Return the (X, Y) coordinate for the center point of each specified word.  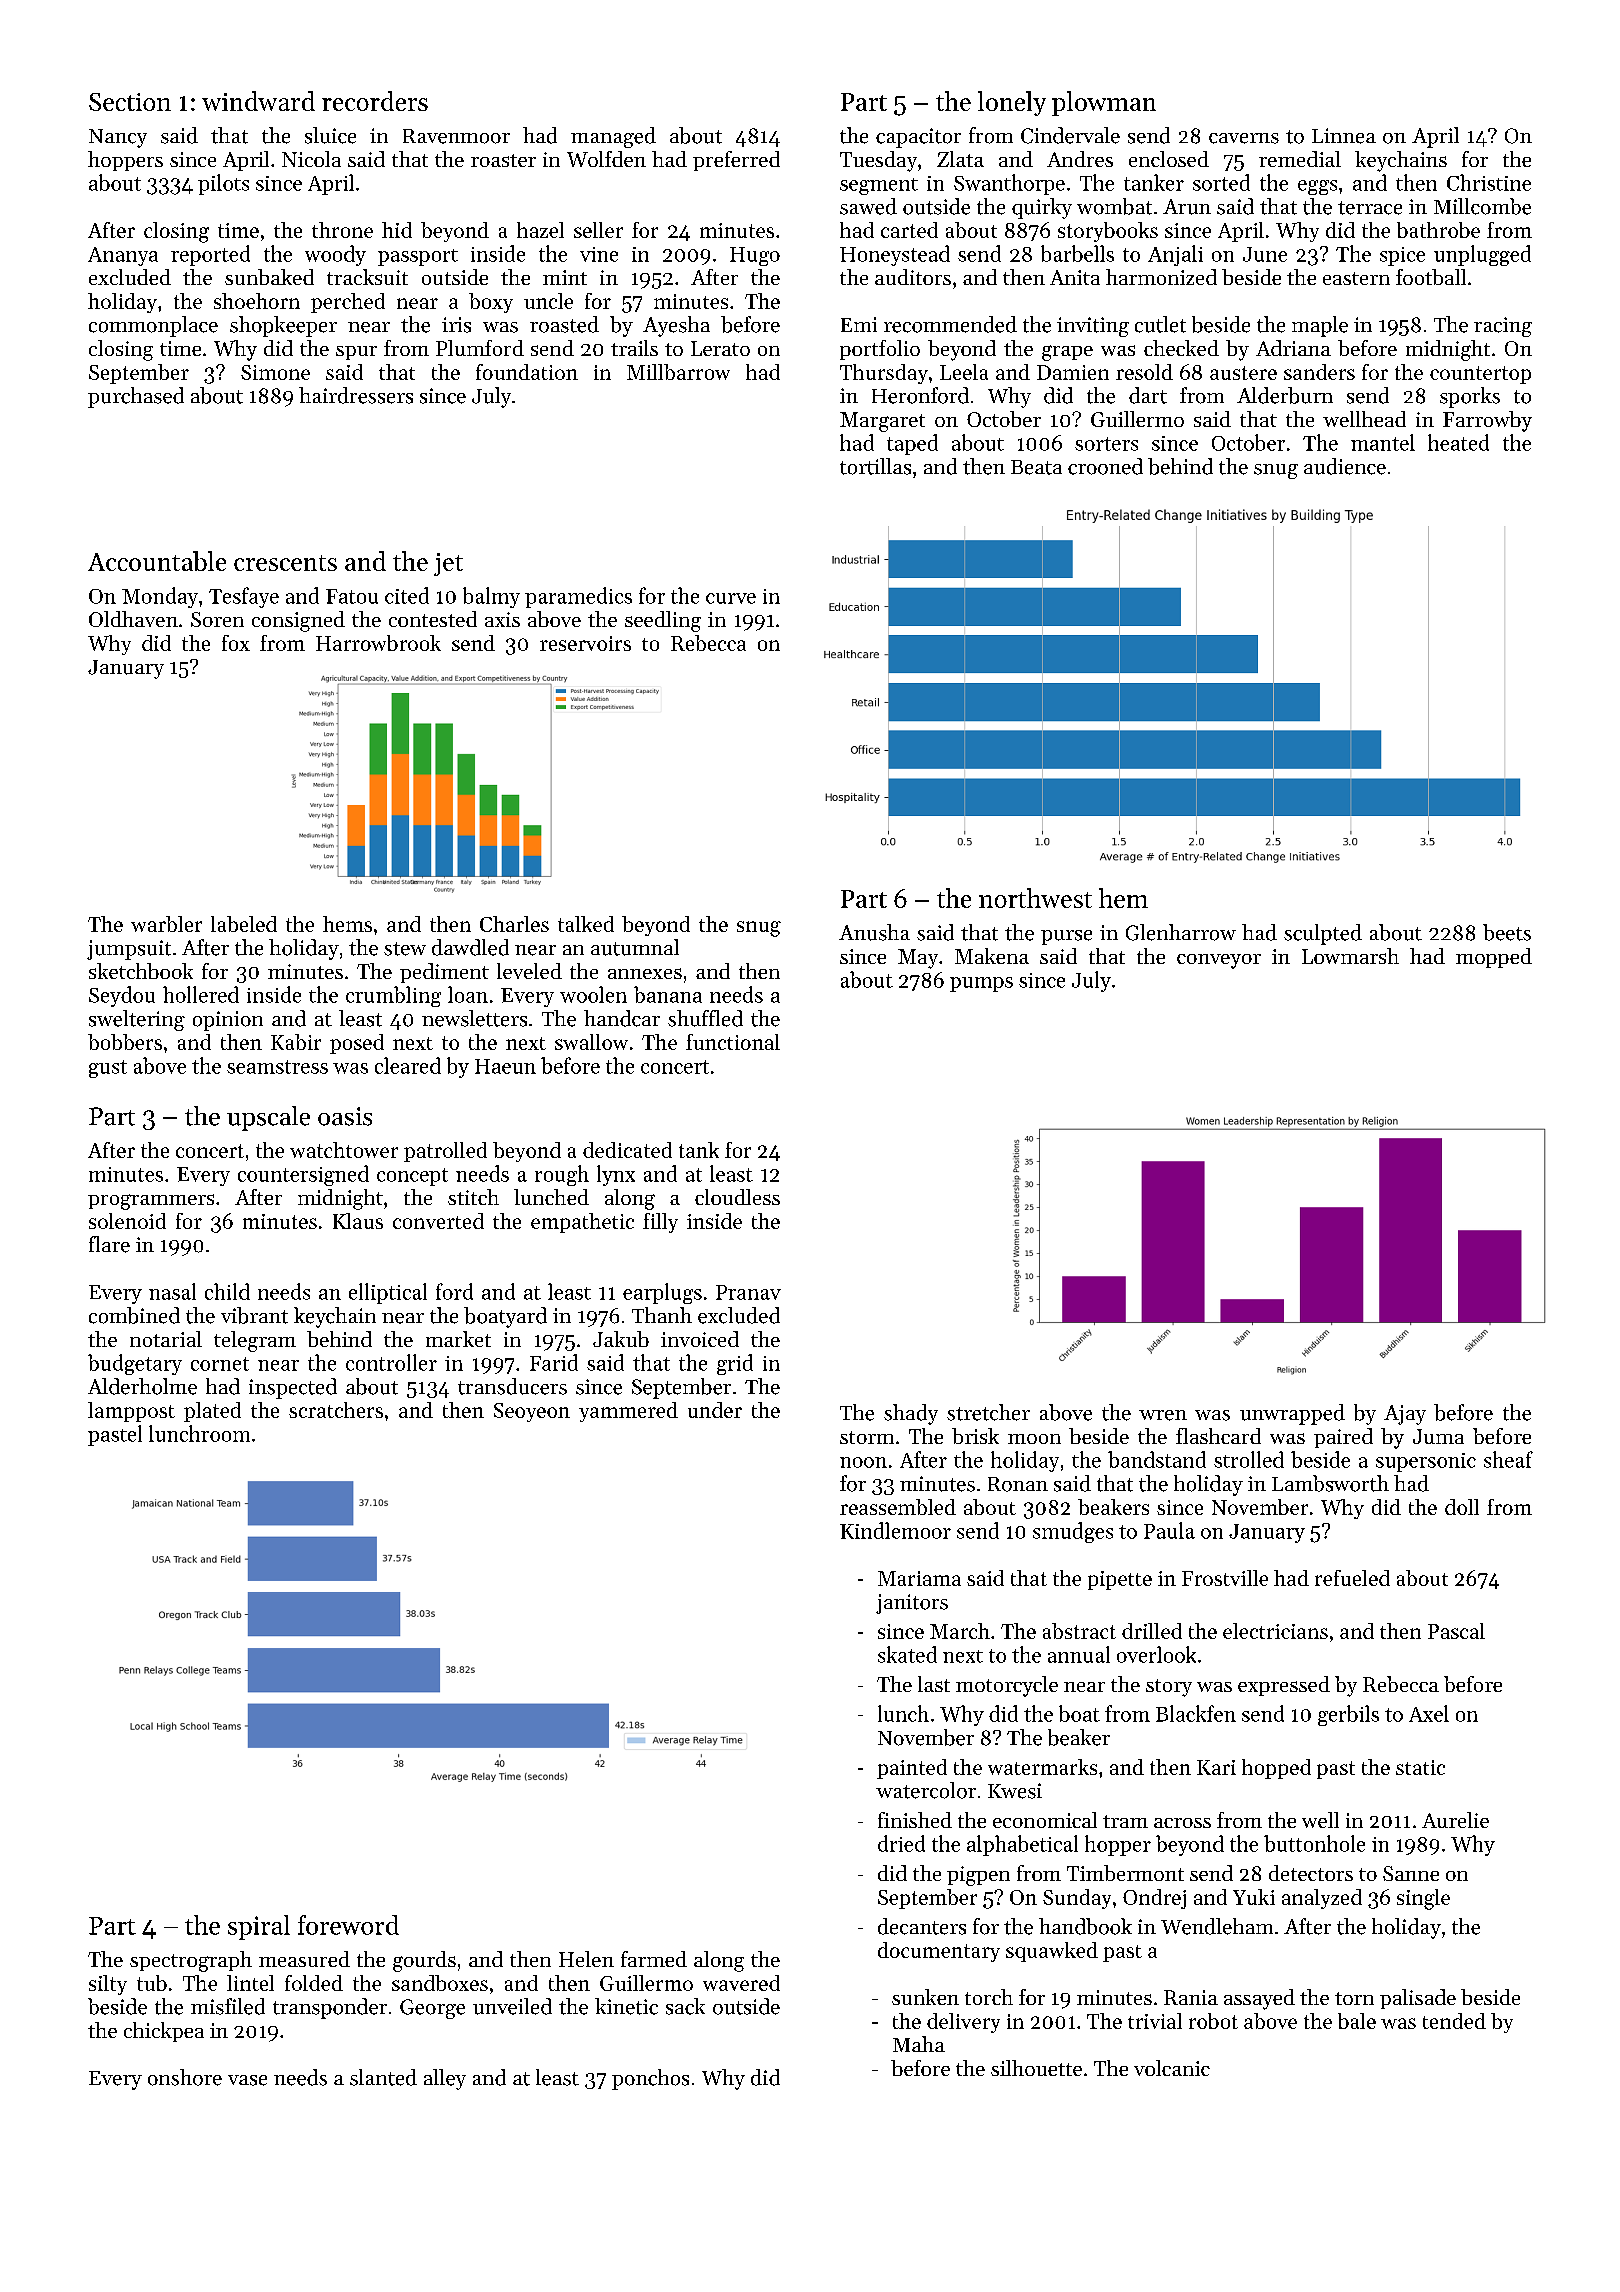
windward (258, 101)
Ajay (1405, 1415)
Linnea (1344, 136)
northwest (1035, 898)
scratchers (336, 1410)
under (715, 1410)
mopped (1494, 958)
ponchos (650, 2079)
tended (1454, 2021)
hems (347, 924)
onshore (185, 2077)
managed (613, 137)
